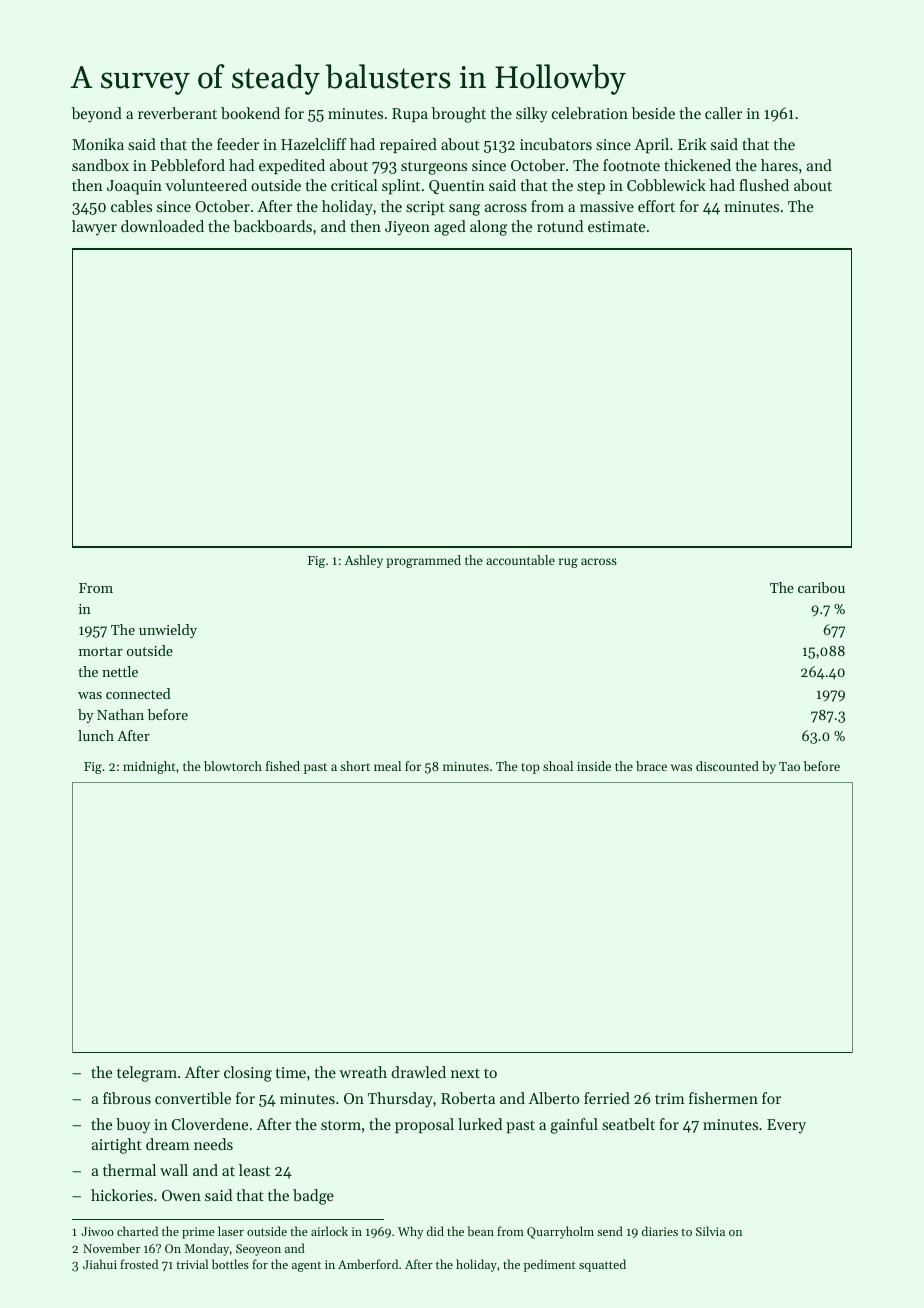 Image resolution: width=924 pixels, height=1308 pixels. Describe the element at coordinates (96, 735) in the document. I see `lunch` at that location.
